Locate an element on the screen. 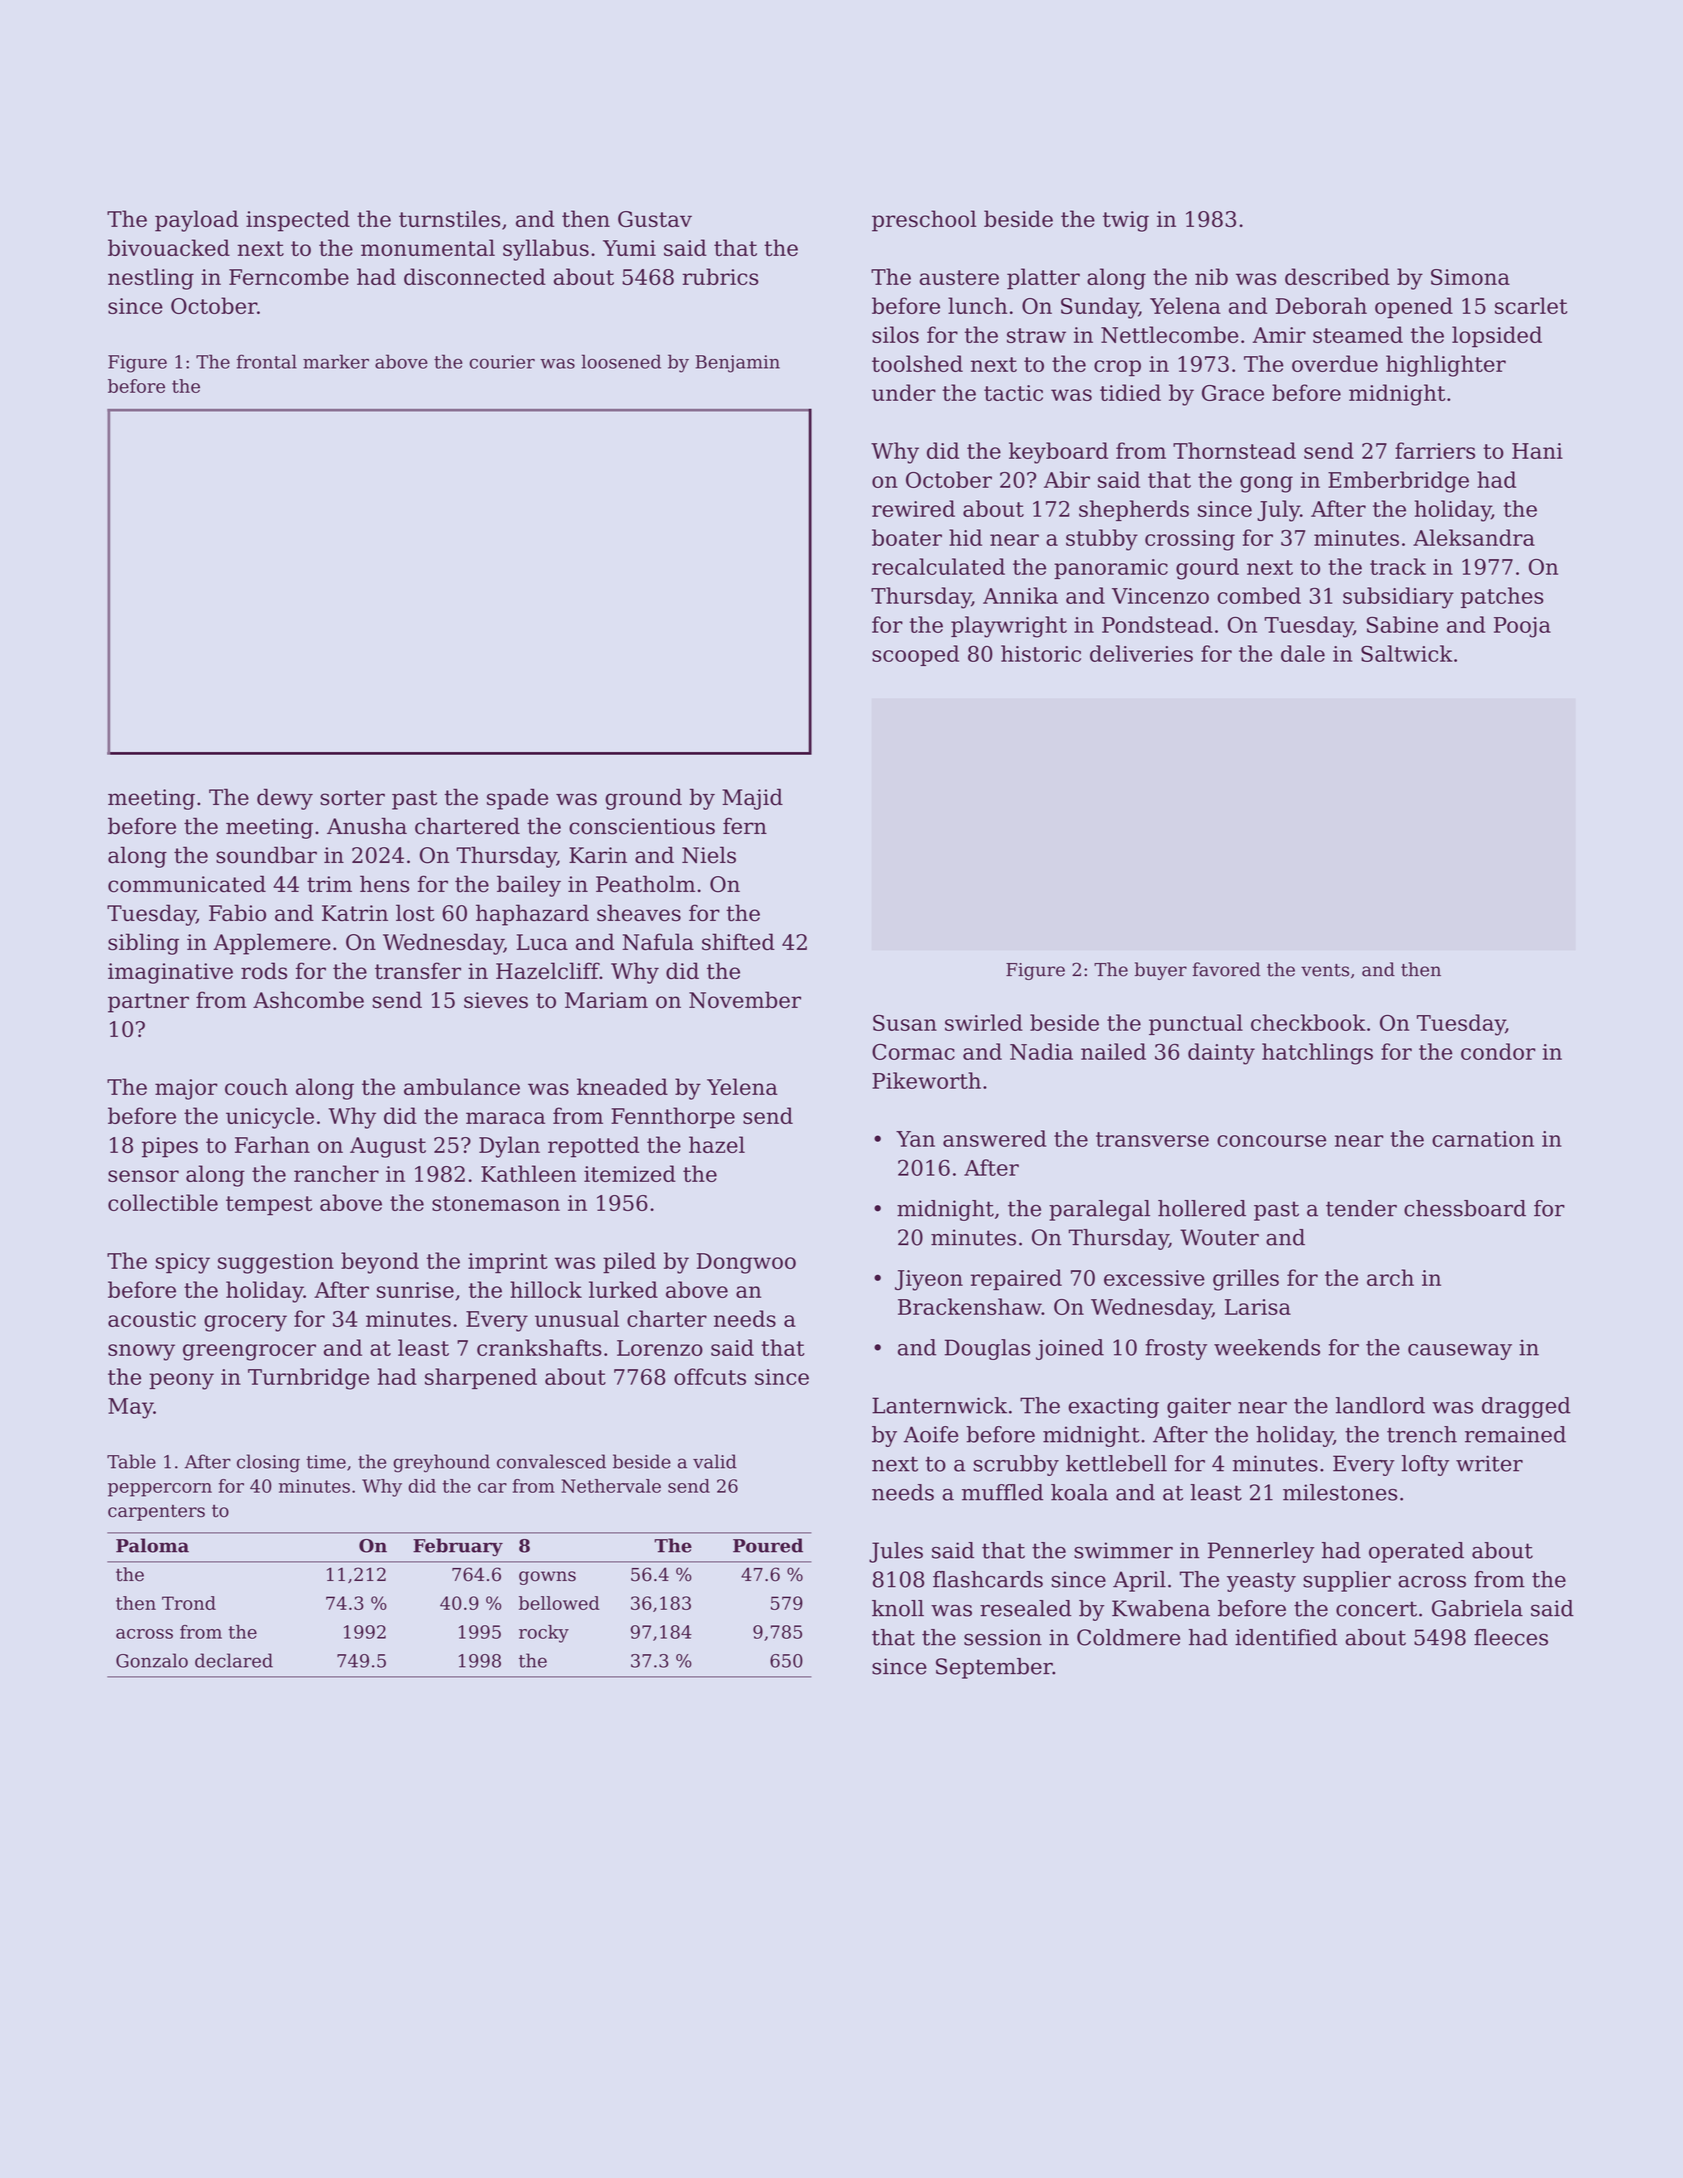  frontal is located at coordinates (267, 361).
